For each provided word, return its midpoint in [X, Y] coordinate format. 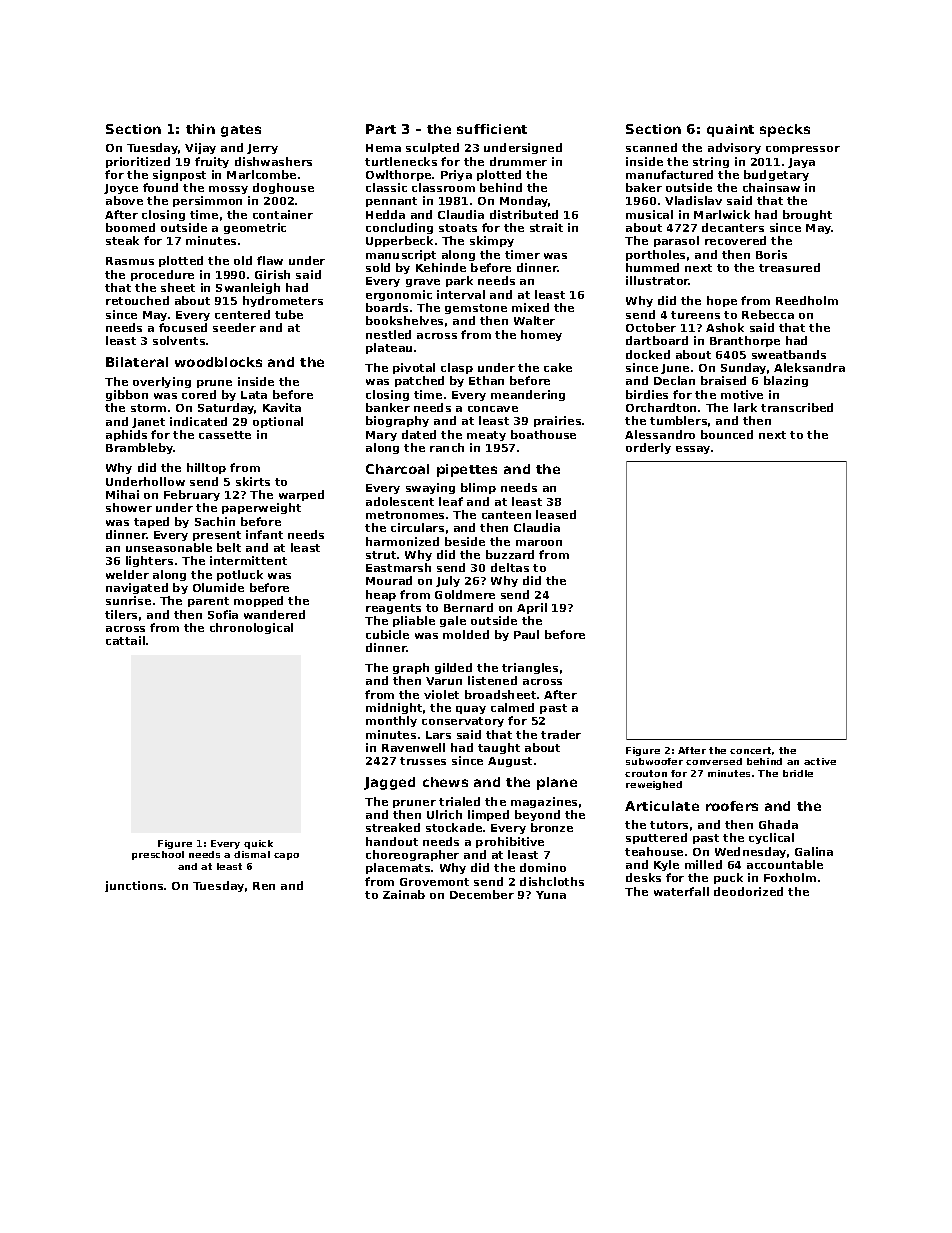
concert [750, 750]
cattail [125, 640]
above [124, 200]
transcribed [797, 407]
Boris [771, 254]
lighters [149, 561]
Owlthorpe [398, 175]
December [482, 894]
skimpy [492, 241]
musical [649, 214]
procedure [162, 275]
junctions [134, 886]
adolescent [400, 501]
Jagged [389, 783]
